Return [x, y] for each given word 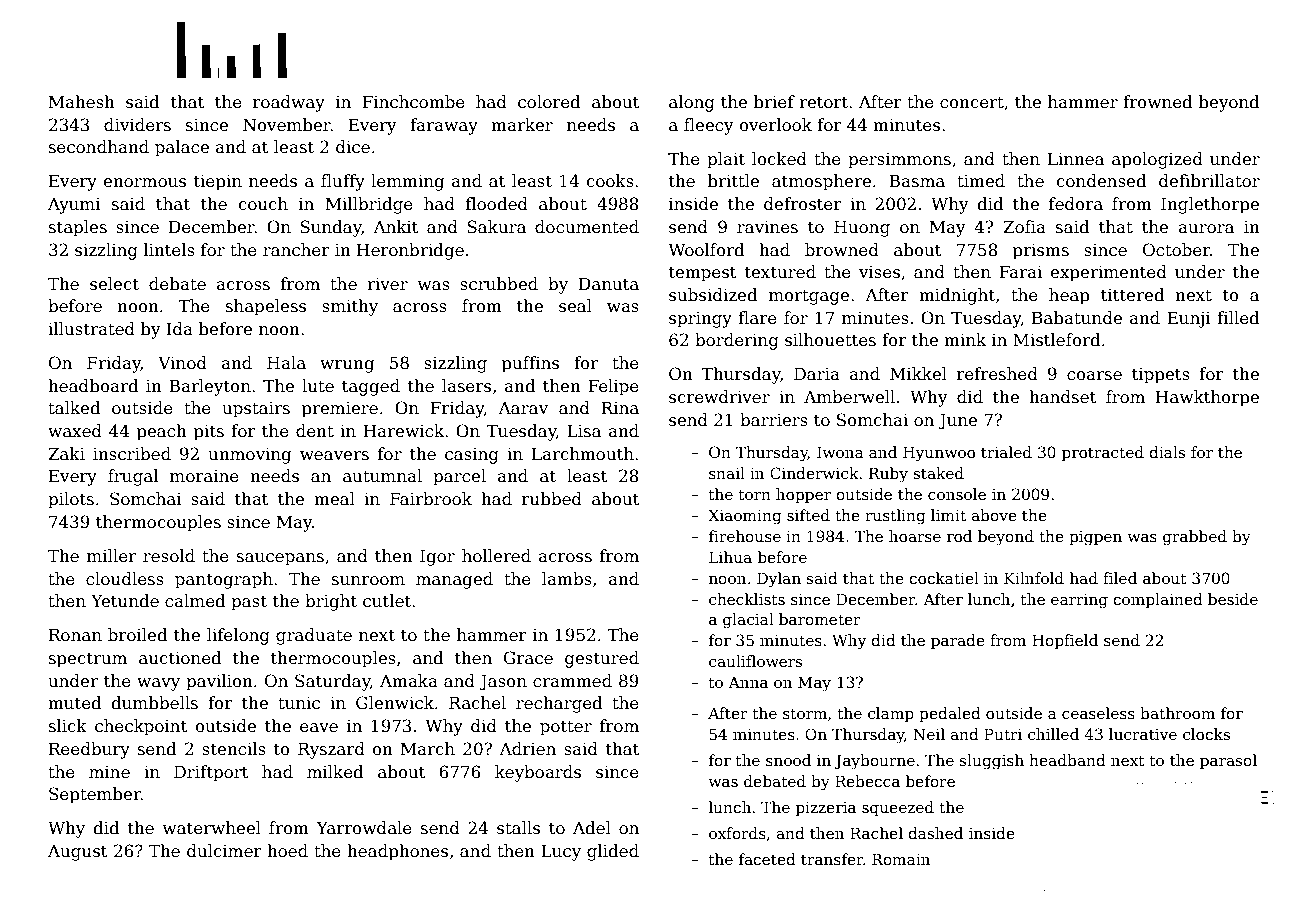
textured [780, 272]
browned [842, 250]
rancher [296, 250]
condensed [1101, 181]
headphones [397, 852]
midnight [957, 296]
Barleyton [210, 387]
